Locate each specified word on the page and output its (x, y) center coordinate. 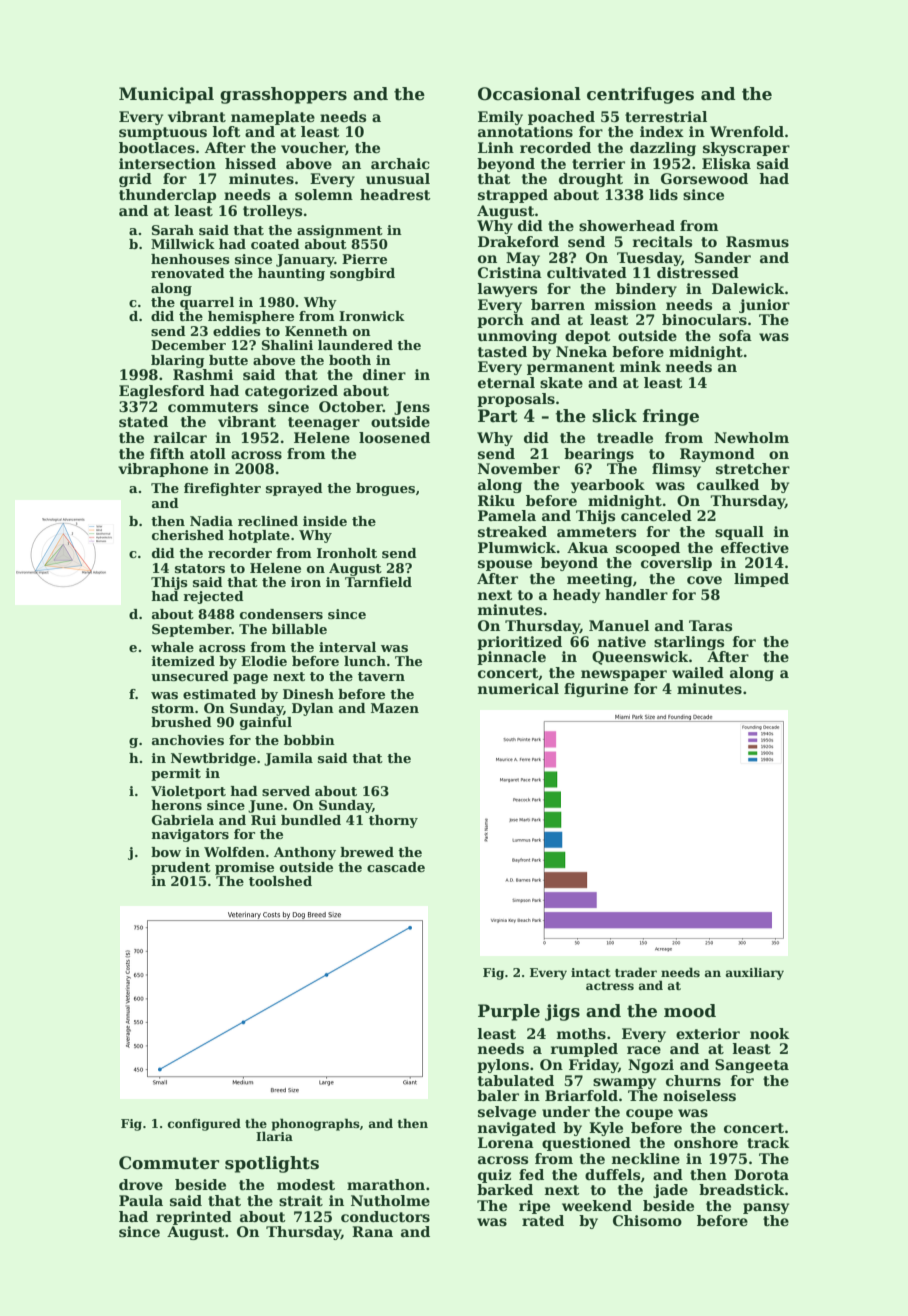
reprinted (194, 1218)
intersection (167, 163)
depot (588, 337)
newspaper (624, 675)
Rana (372, 1231)
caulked (728, 484)
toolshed (280, 881)
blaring (178, 361)
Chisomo (647, 1220)
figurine (596, 690)
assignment (340, 231)
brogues (385, 489)
